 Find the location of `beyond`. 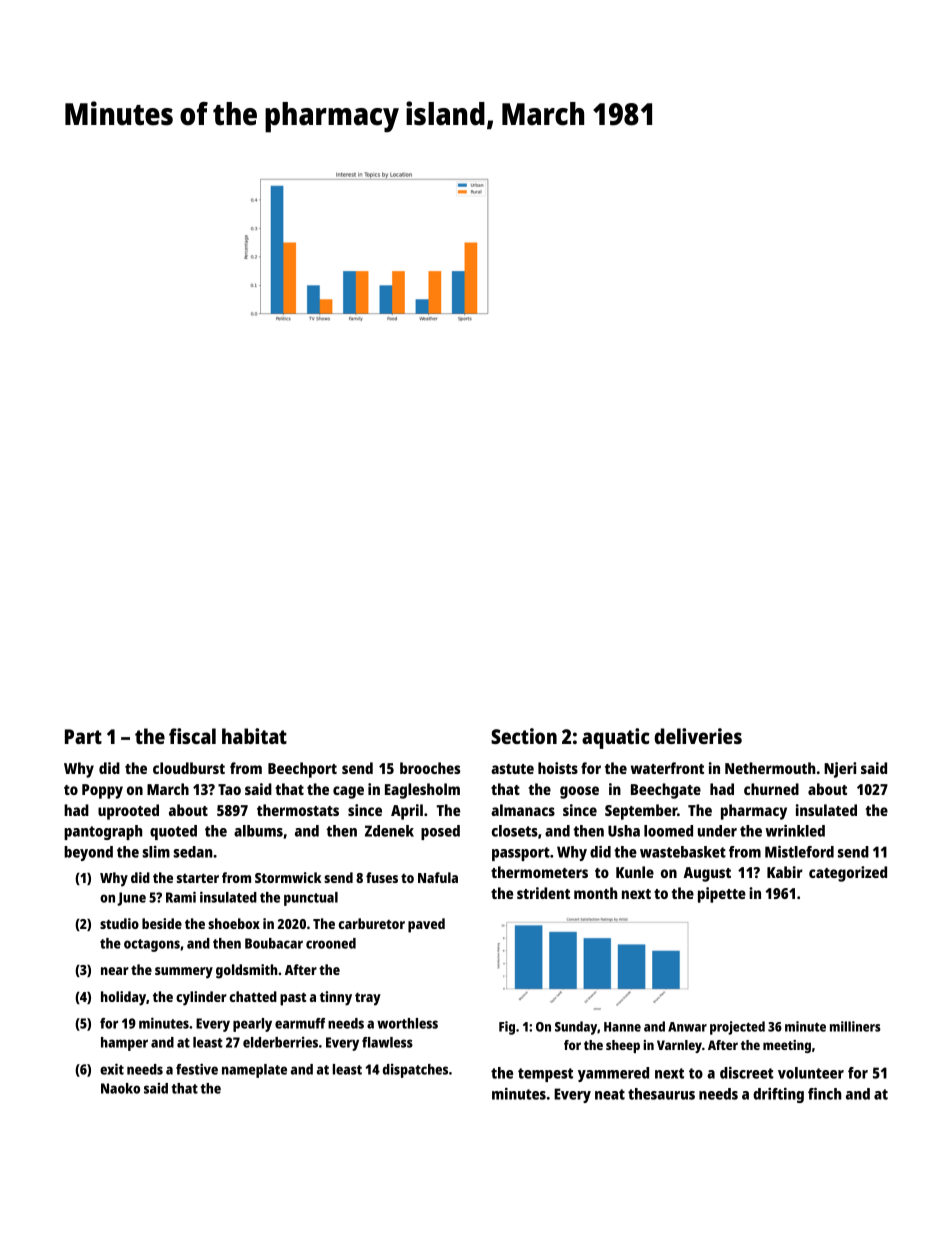

beyond is located at coordinates (88, 853).
